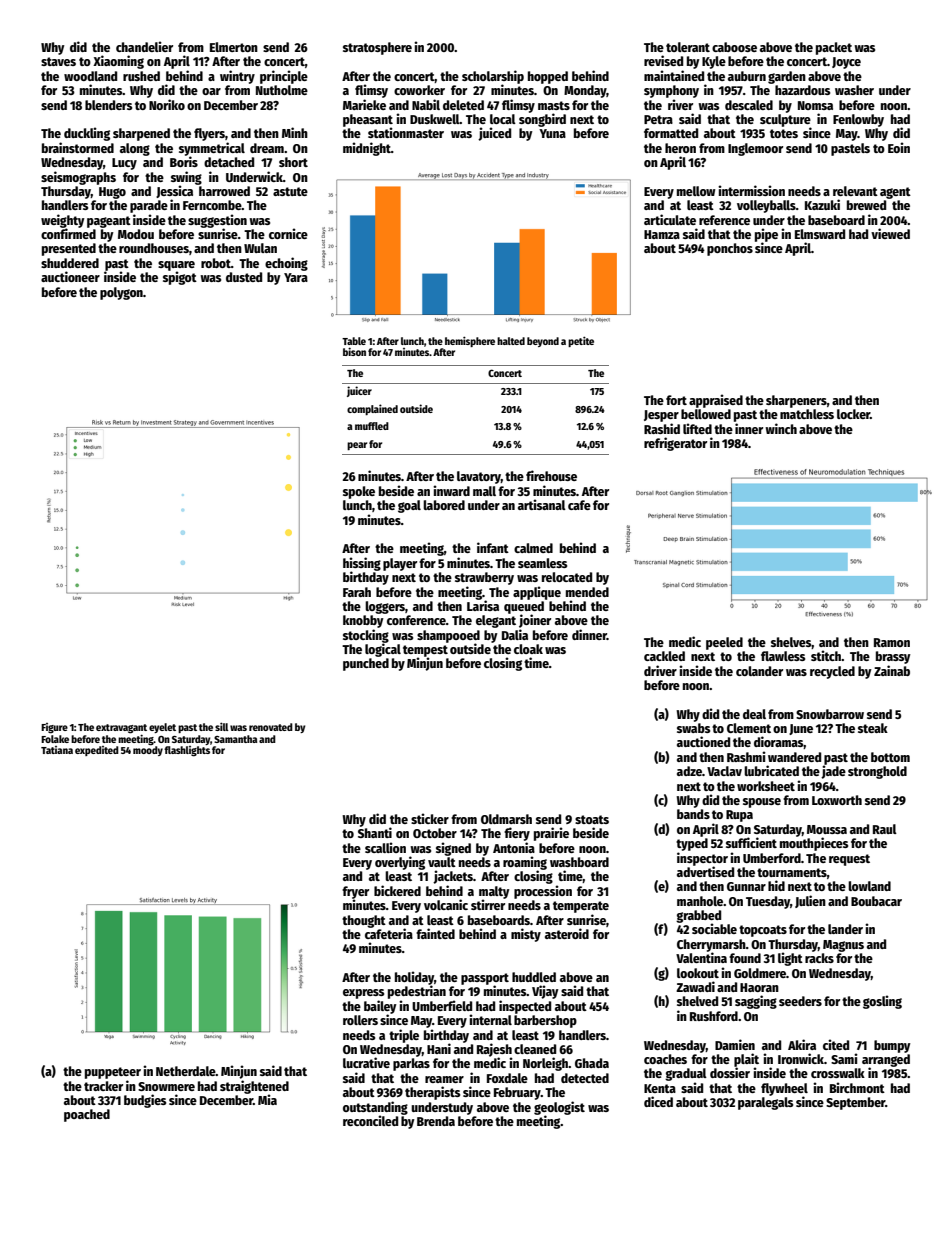  Describe the element at coordinates (849, 860) in the image. I see `request` at that location.
